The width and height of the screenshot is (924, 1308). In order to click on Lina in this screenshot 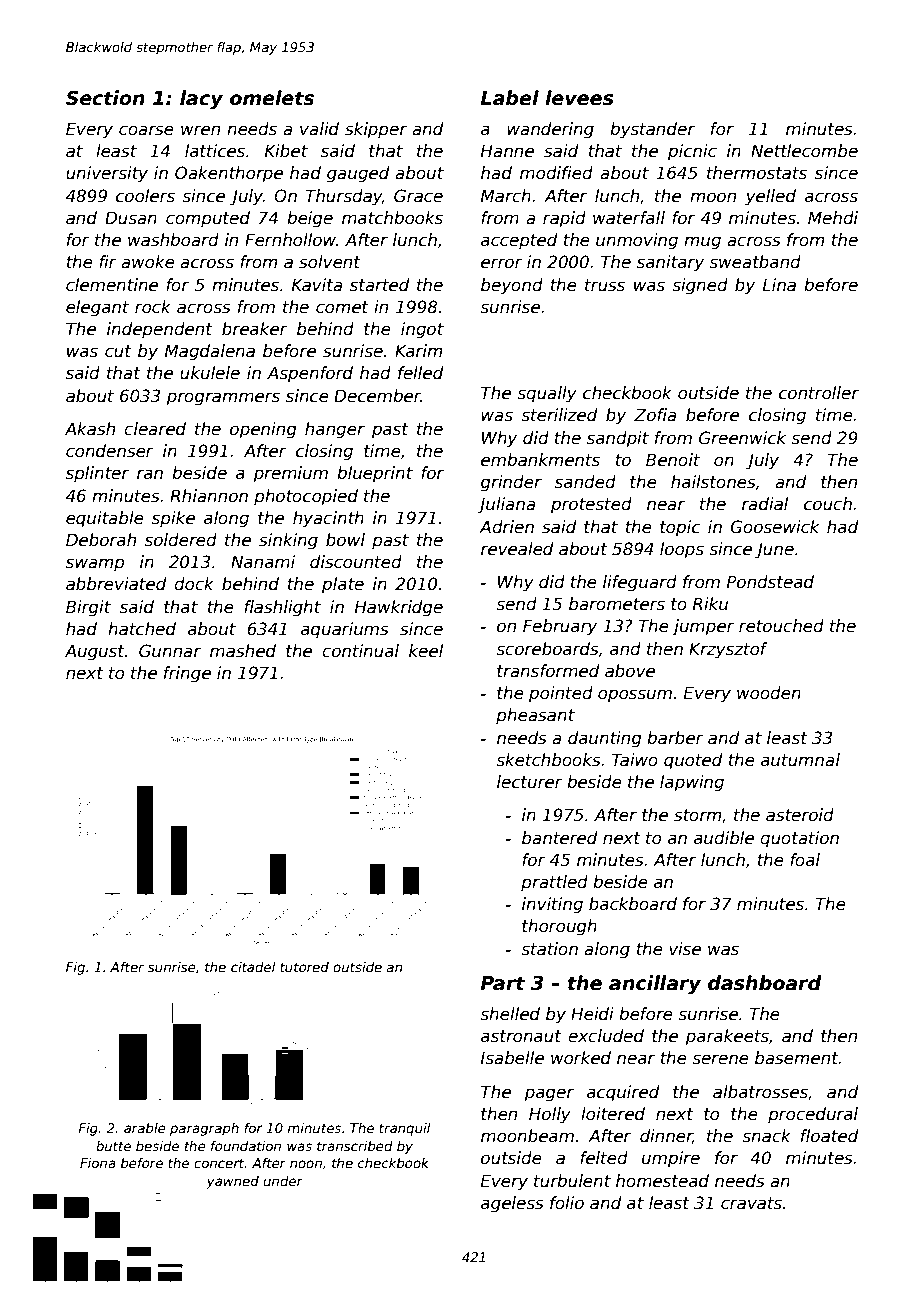, I will do `click(779, 284)`.
